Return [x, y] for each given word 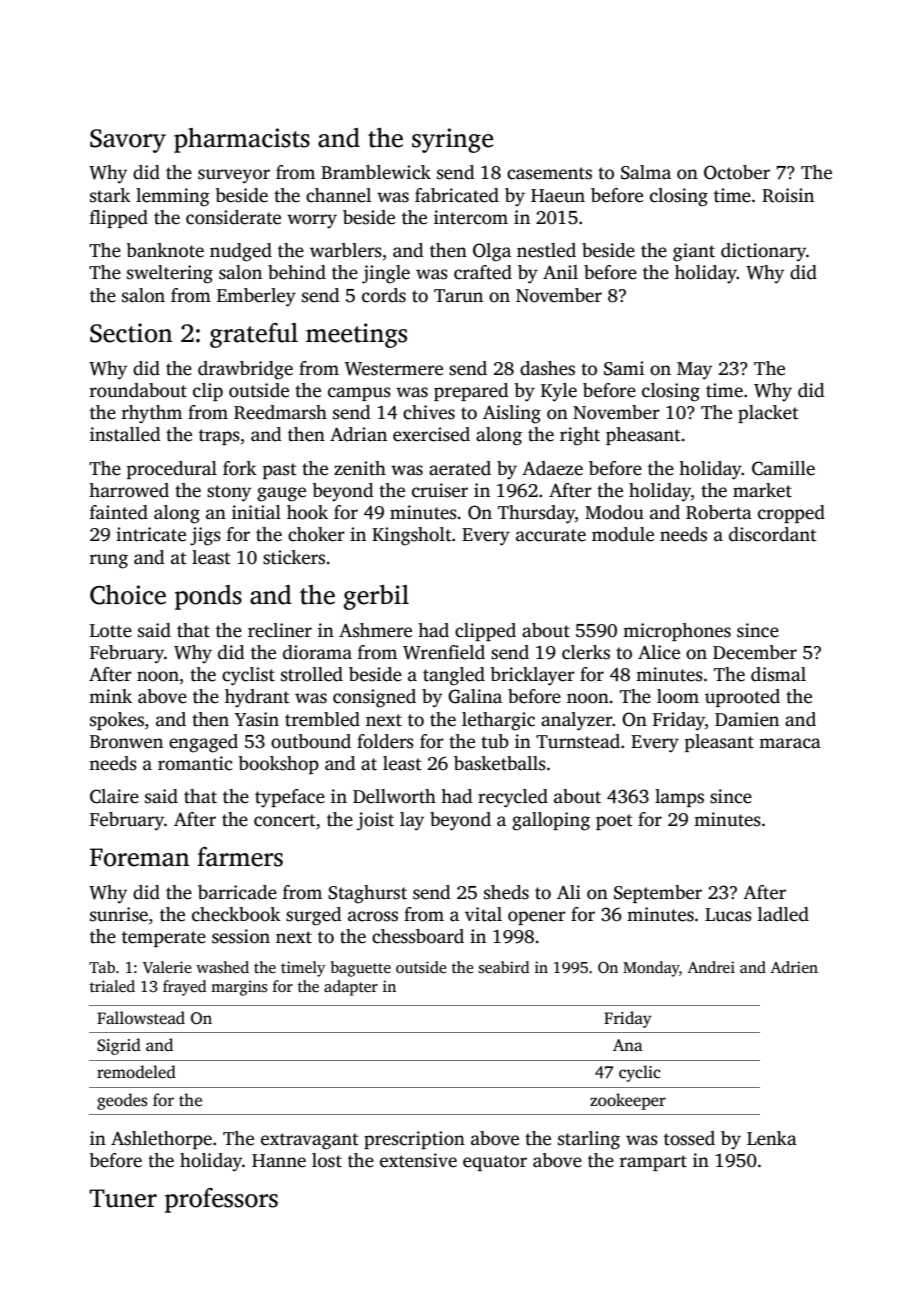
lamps [679, 798]
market [762, 490]
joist [375, 821]
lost [327, 1160]
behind [297, 272]
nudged [241, 252]
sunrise [119, 914]
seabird [504, 967]
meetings [356, 335]
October [737, 172]
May [694, 371]
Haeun [558, 196]
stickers [294, 557]
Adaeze [552, 468]
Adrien [794, 967]
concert [285, 820]
